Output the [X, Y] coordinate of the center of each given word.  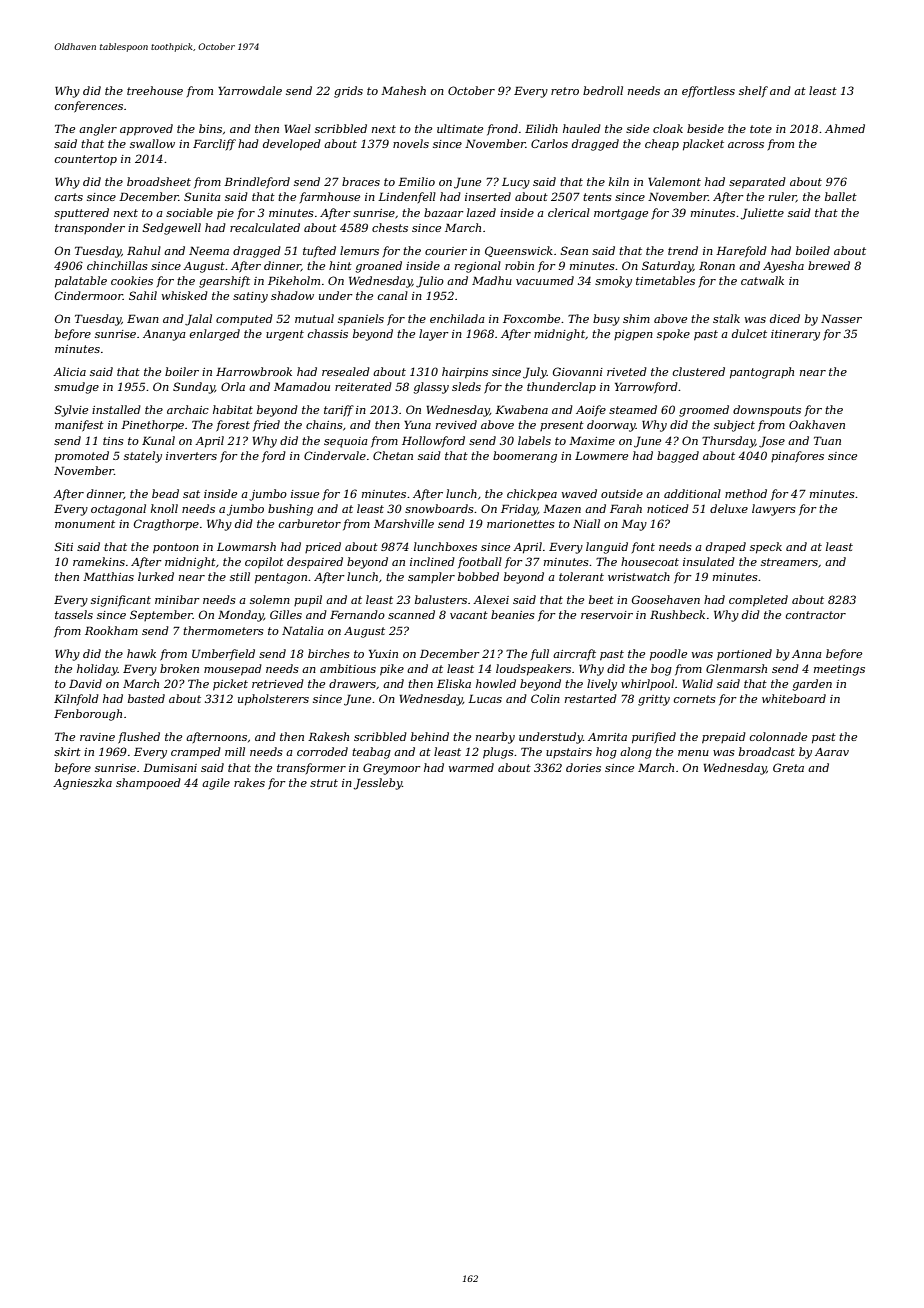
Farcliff [214, 144]
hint [340, 265]
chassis [328, 333]
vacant [469, 615]
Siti [64, 546]
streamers [789, 562]
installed [116, 409]
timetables [665, 280]
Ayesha [783, 267]
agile [216, 784]
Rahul [144, 250]
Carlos [549, 143]
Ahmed [845, 128]
